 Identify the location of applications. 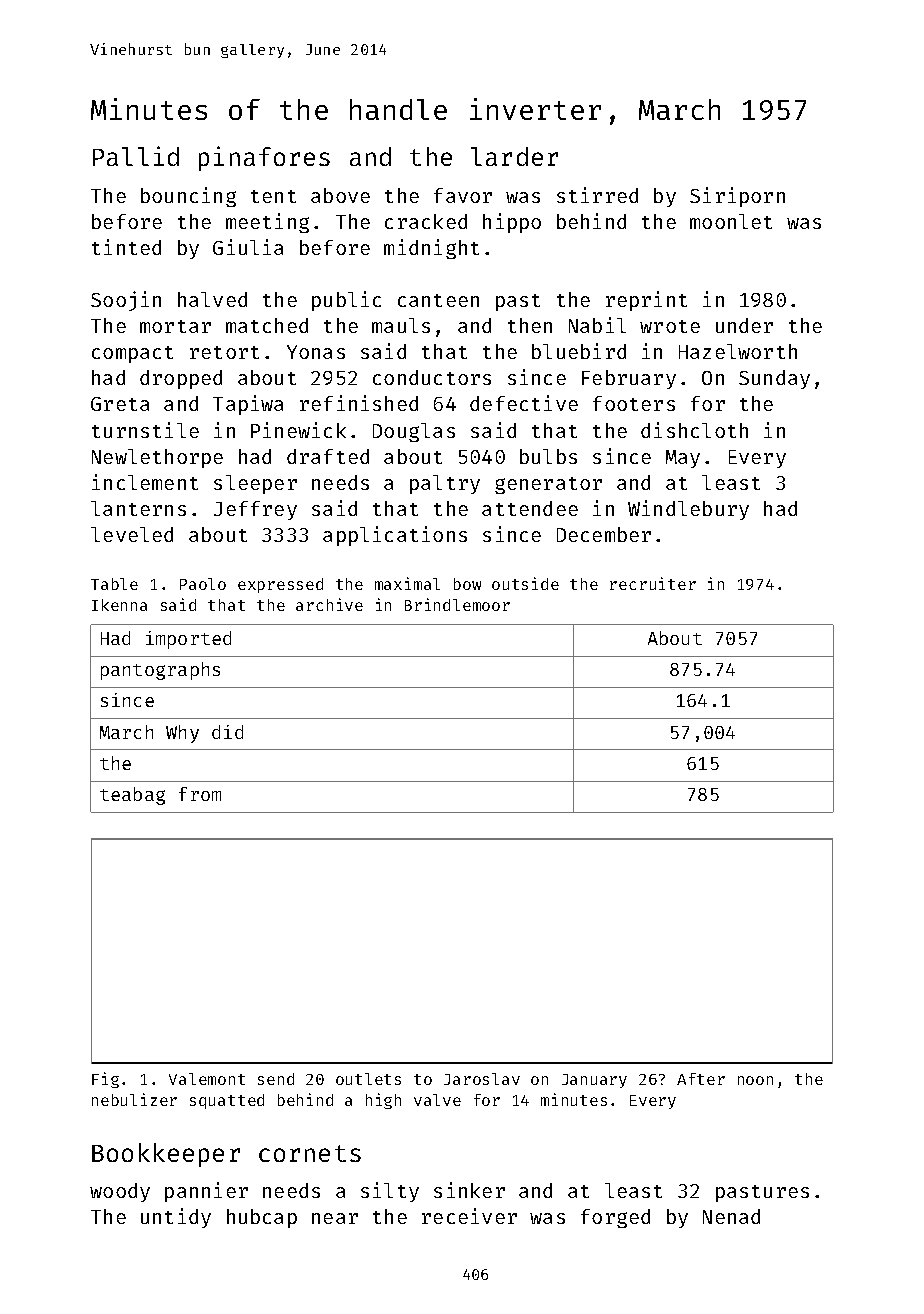
(395, 536).
